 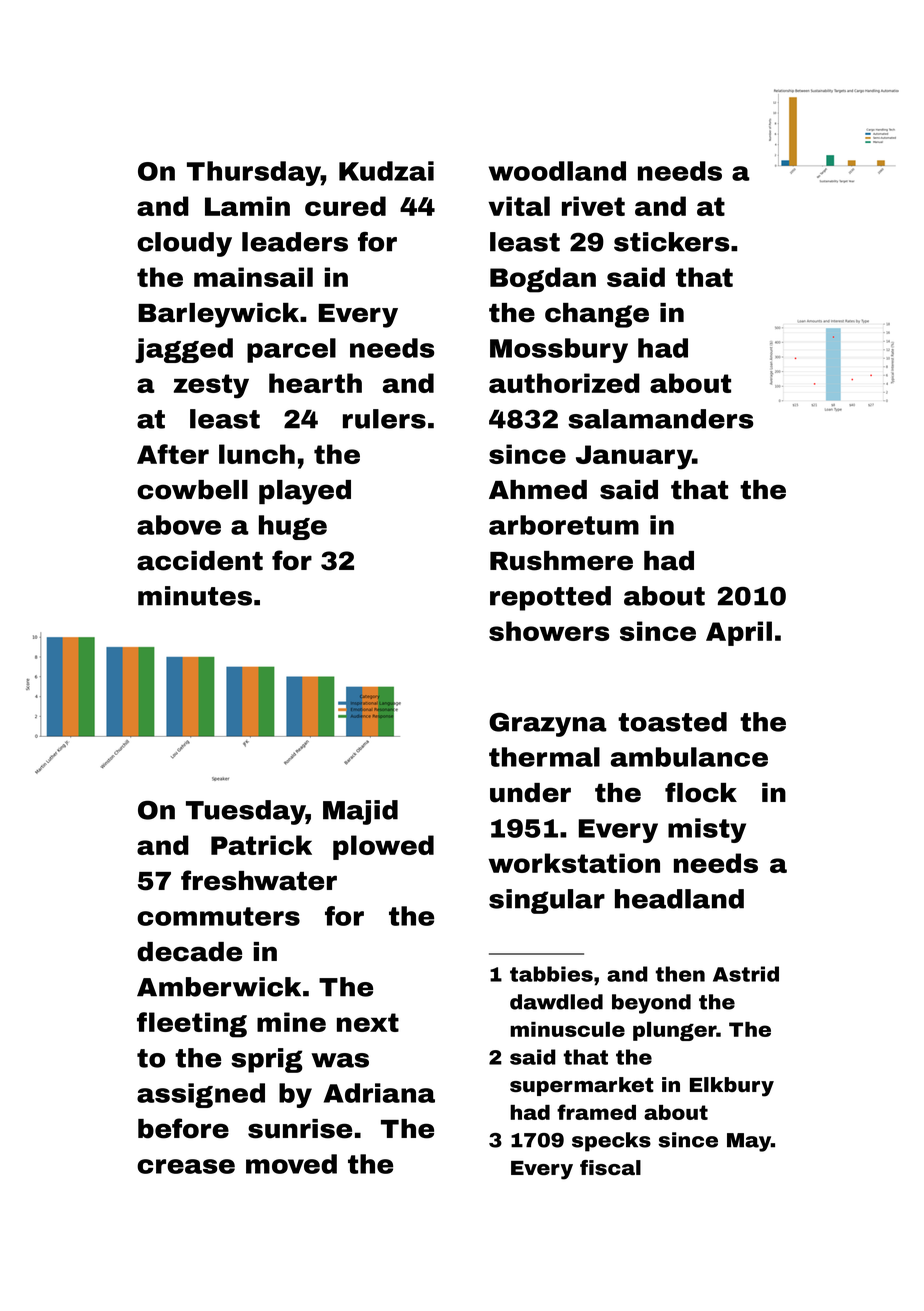 What do you see at coordinates (183, 1128) in the document?
I see `before` at bounding box center [183, 1128].
